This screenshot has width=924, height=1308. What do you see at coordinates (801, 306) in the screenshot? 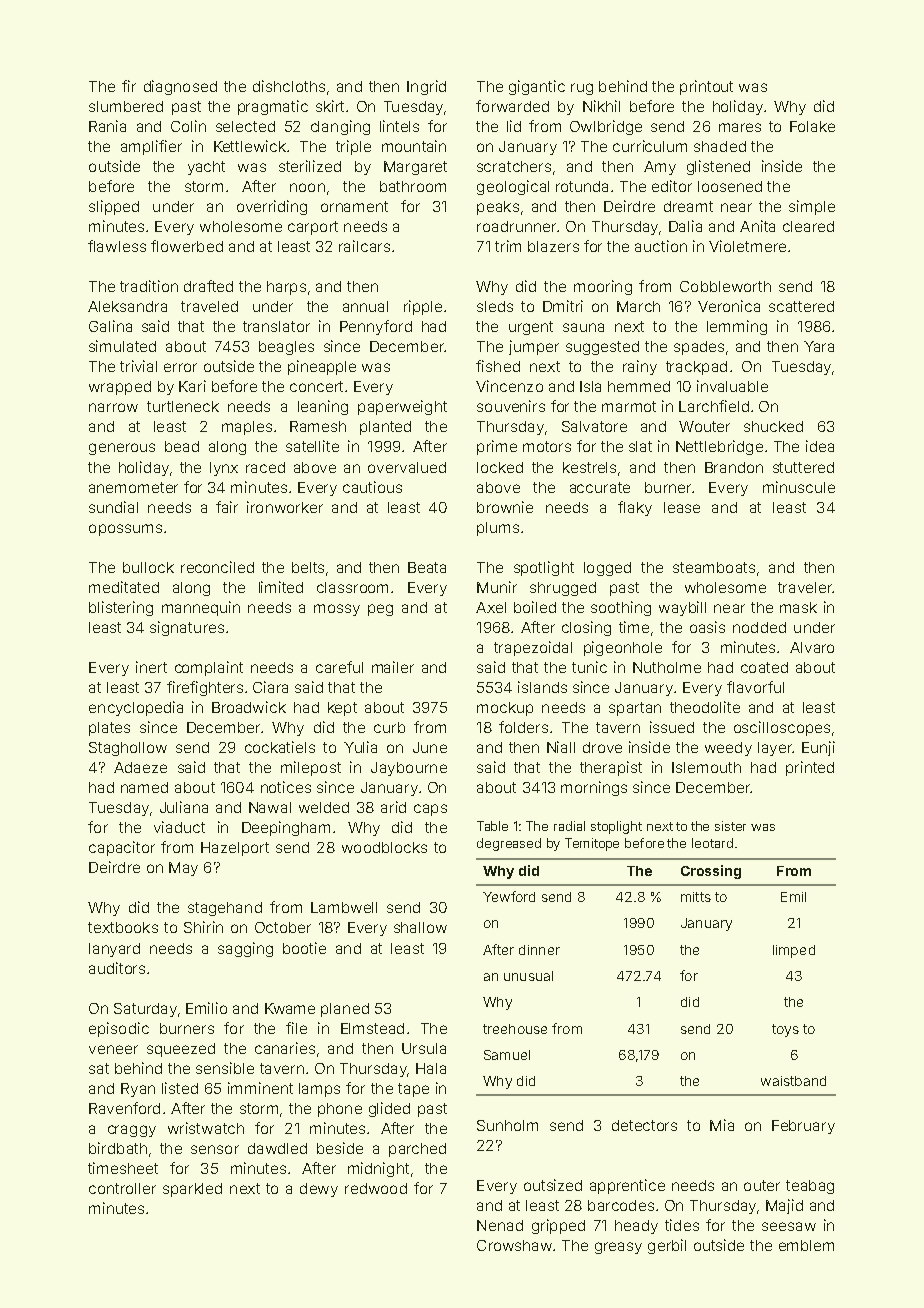
I see `scattered` at bounding box center [801, 306].
